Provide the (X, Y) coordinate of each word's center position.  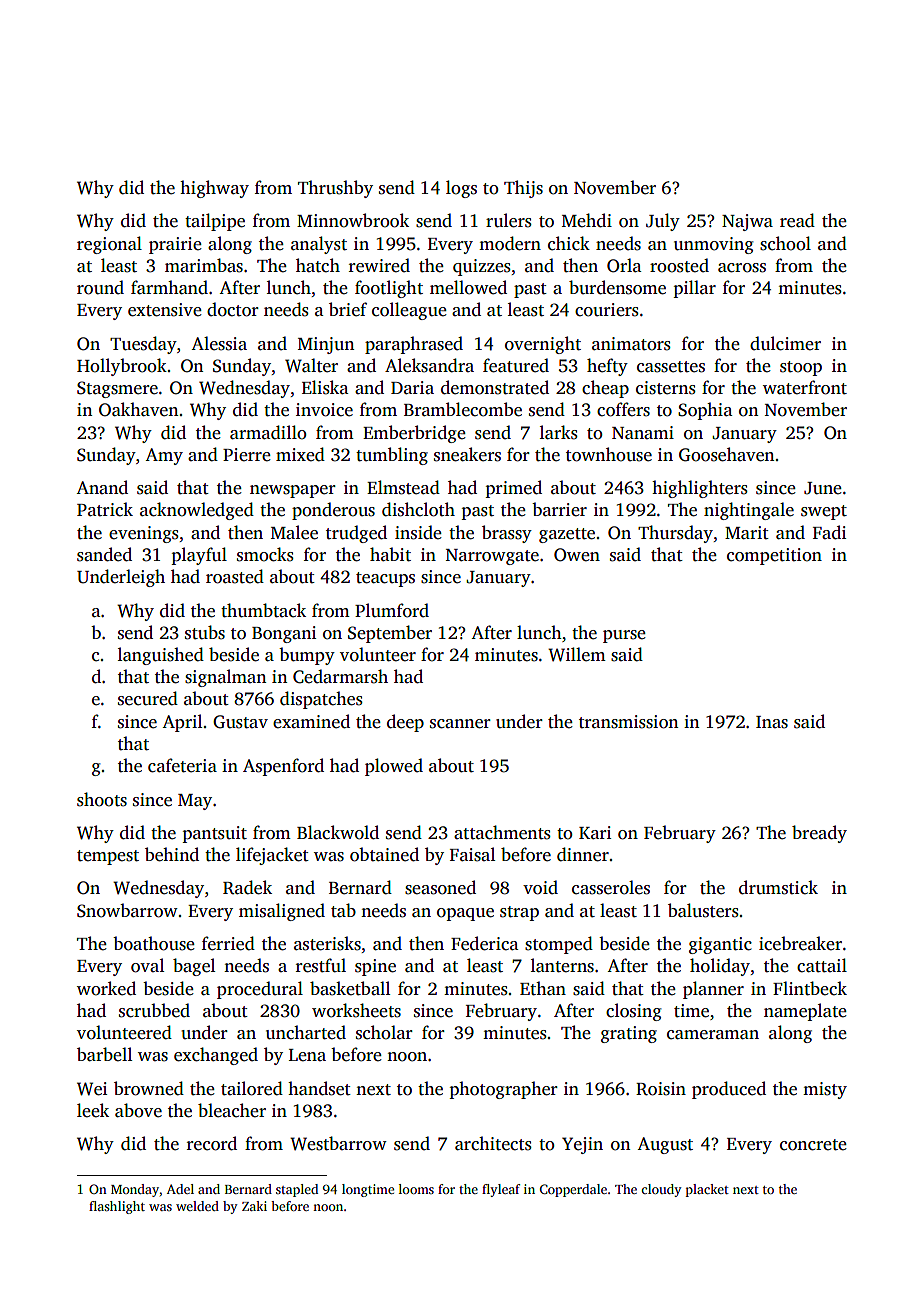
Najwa (747, 222)
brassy (507, 534)
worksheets (356, 1010)
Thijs (523, 189)
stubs (205, 632)
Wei (92, 1089)
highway (214, 189)
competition (774, 556)
